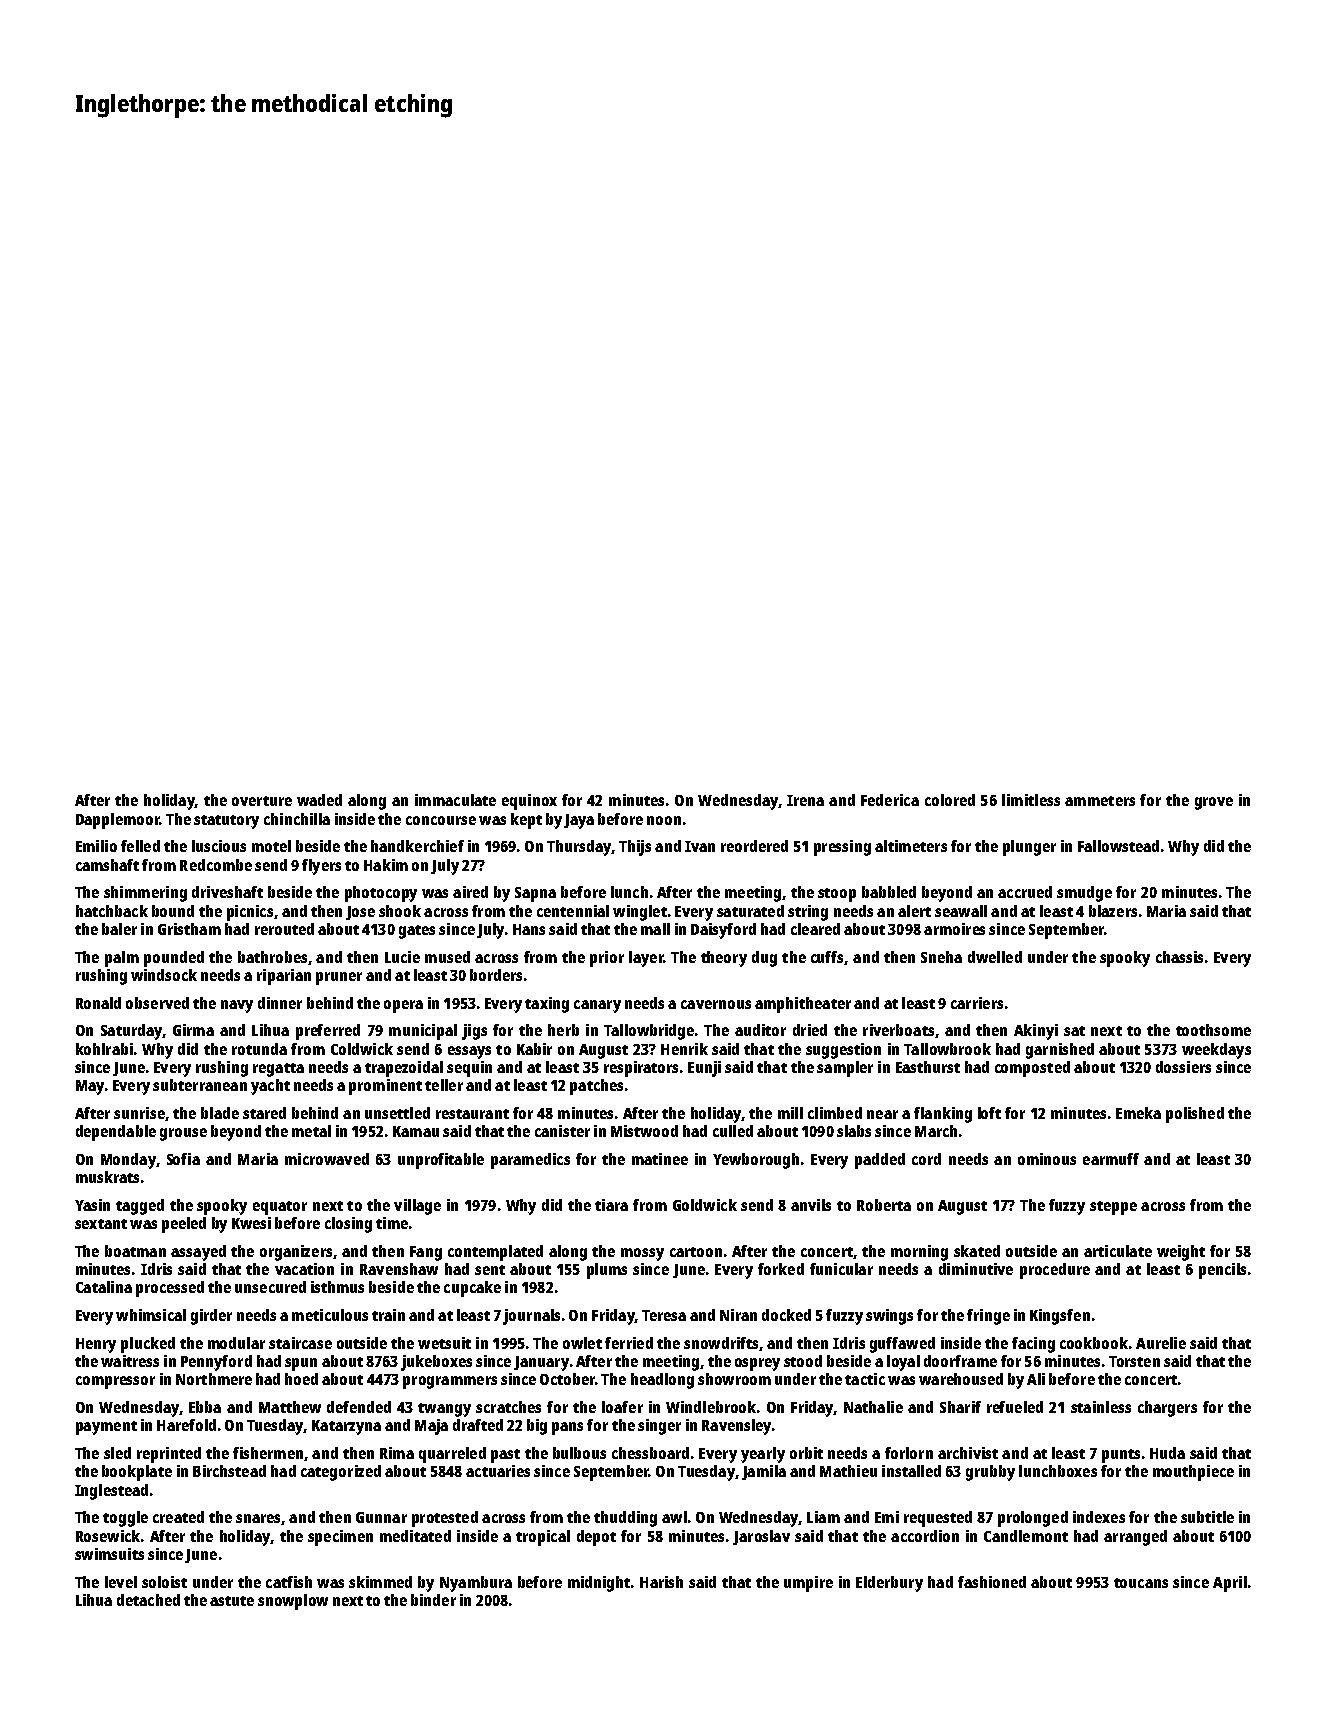 The height and width of the page is (1716, 1326). What do you see at coordinates (319, 800) in the page?
I see `waded` at bounding box center [319, 800].
